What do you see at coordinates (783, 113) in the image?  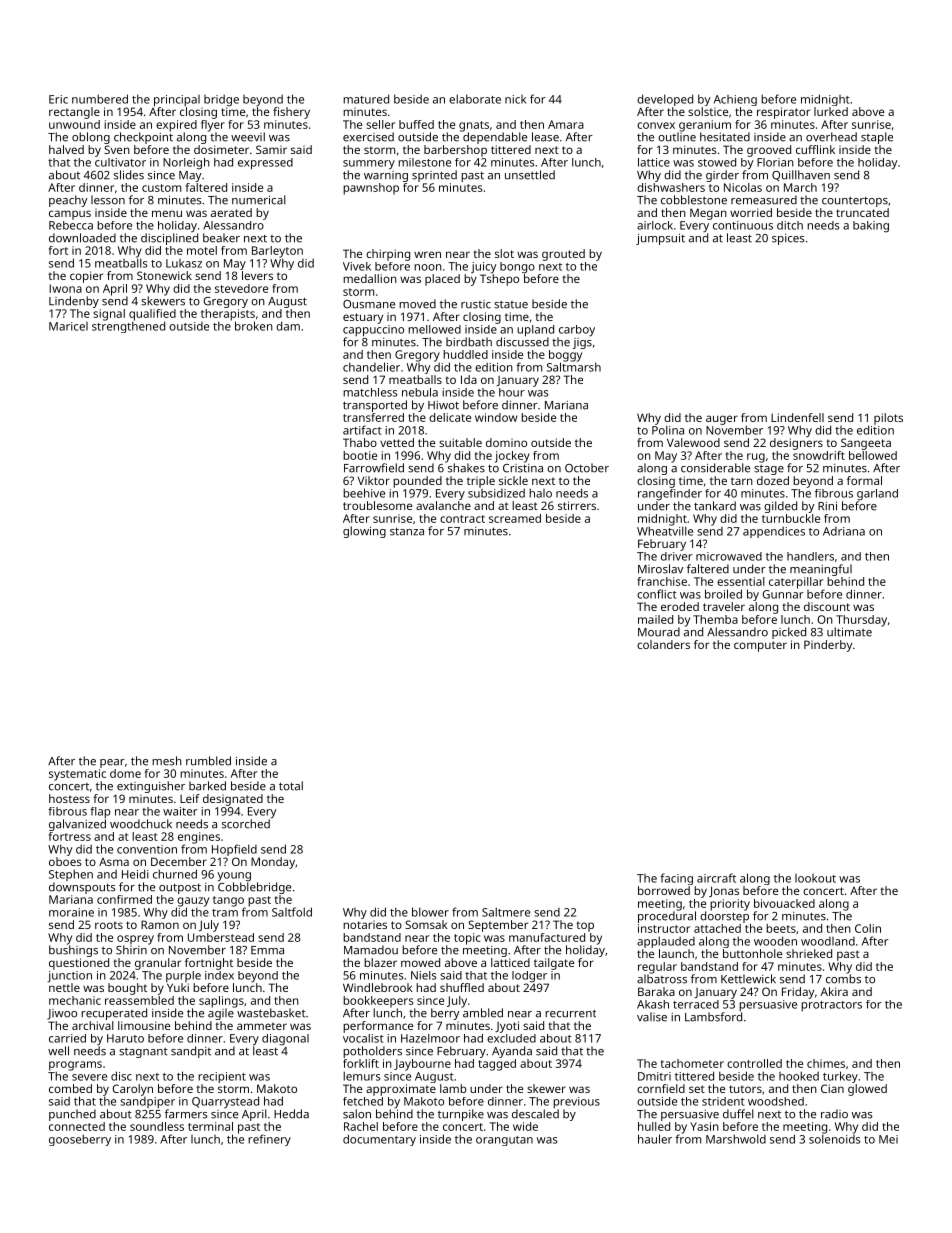 I see `respirator` at bounding box center [783, 113].
